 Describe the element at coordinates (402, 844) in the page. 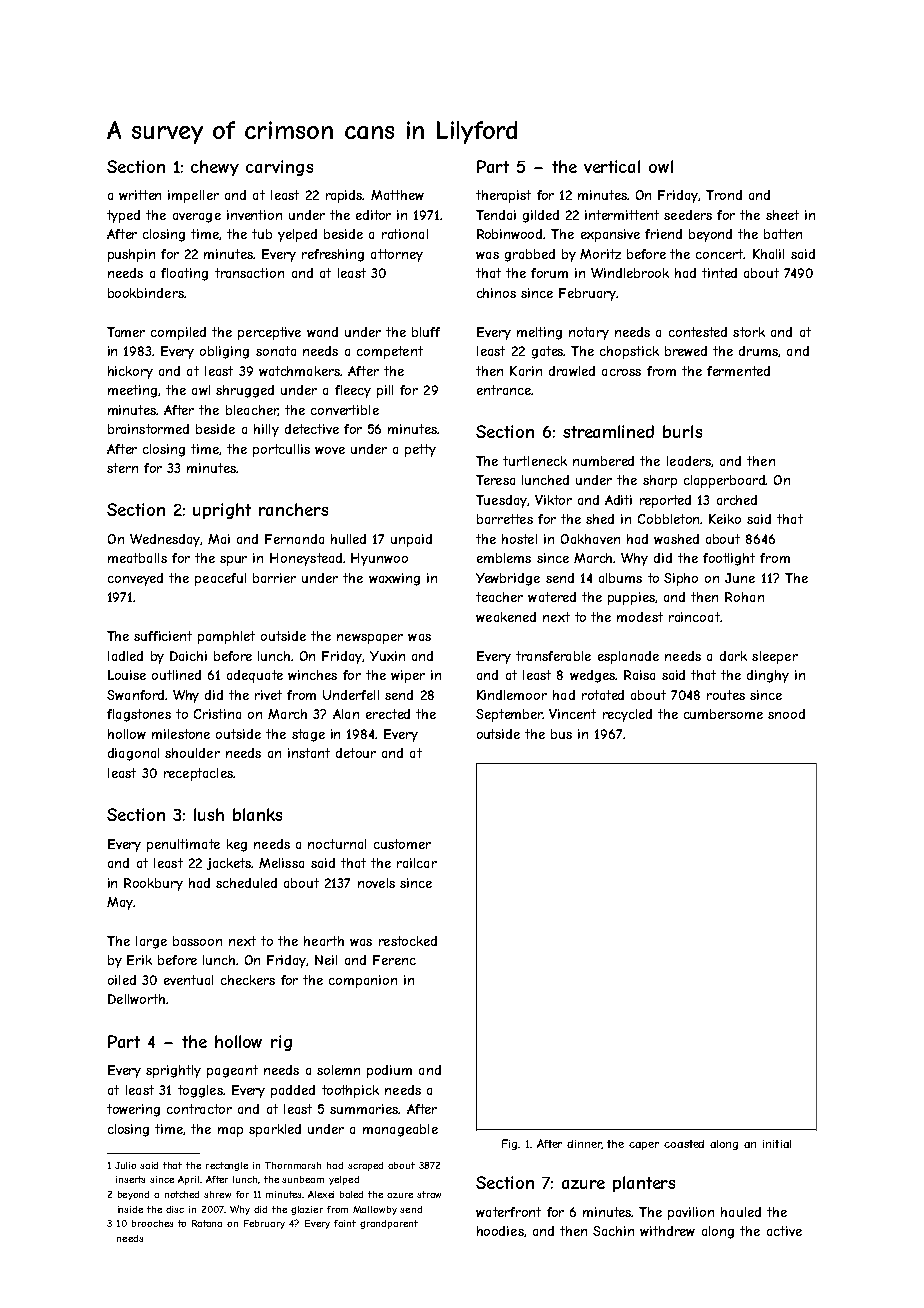

I see `customer` at that location.
